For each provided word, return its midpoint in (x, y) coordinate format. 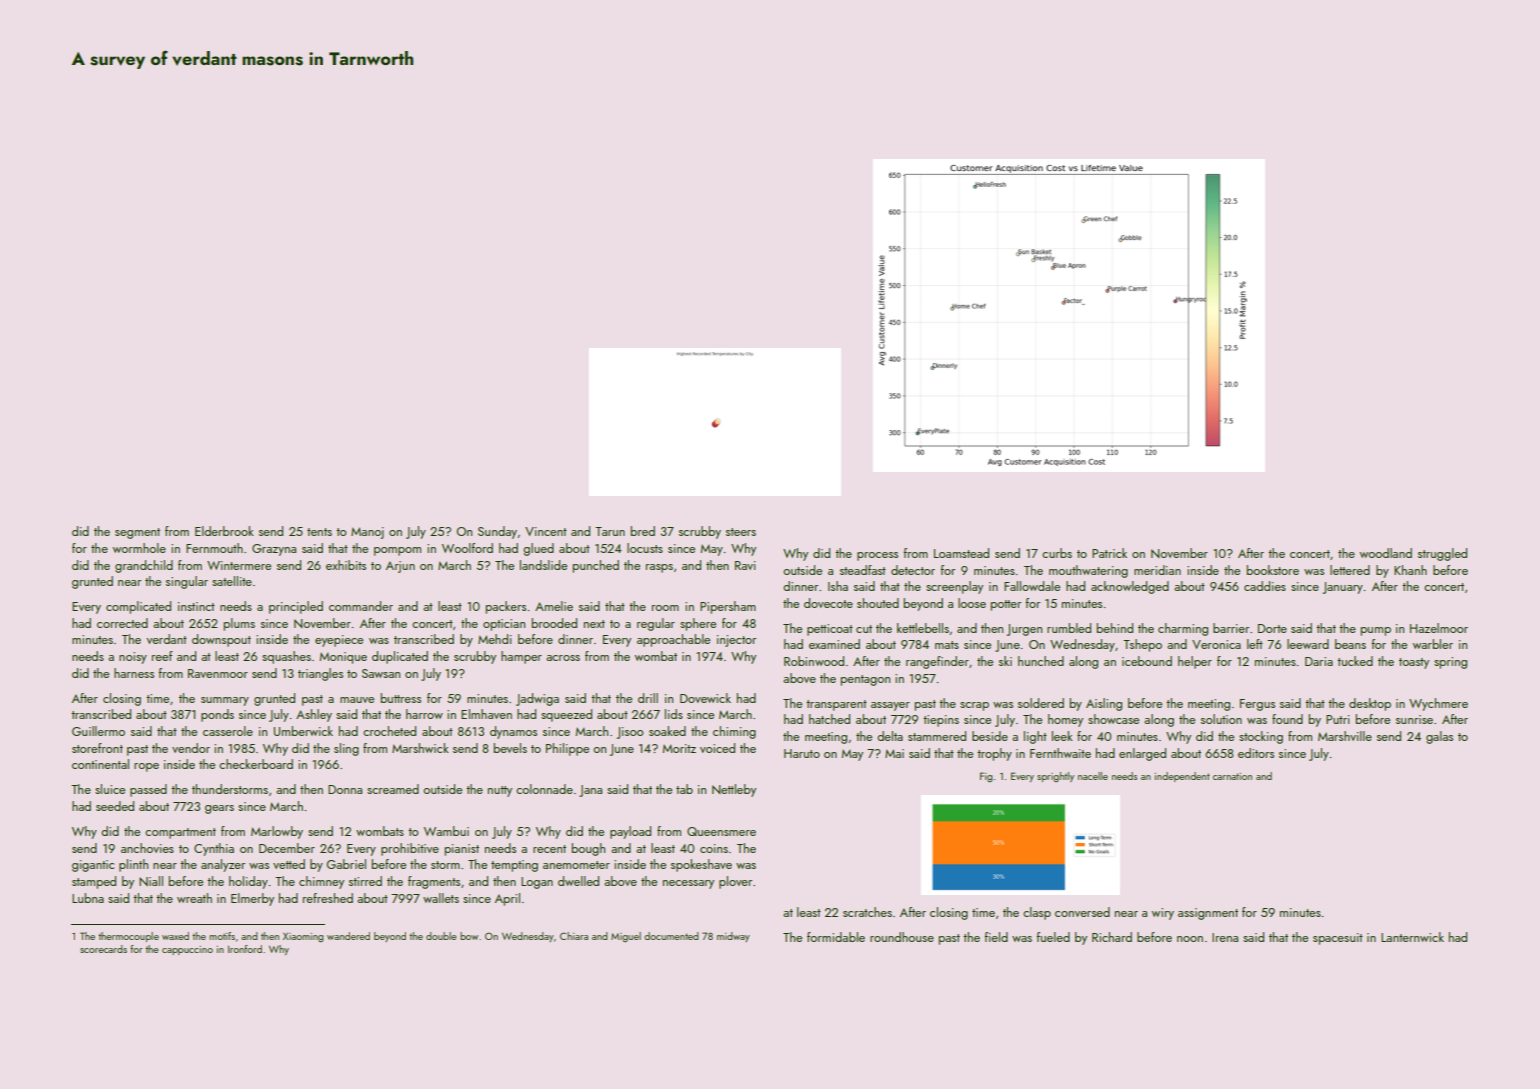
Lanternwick (1412, 937)
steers (741, 532)
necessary (688, 884)
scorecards (103, 949)
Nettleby (734, 790)
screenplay (954, 587)
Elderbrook (224, 531)
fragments (434, 882)
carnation (1232, 776)
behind (1115, 628)
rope (146, 767)
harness (134, 673)
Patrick (1109, 553)
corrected (122, 623)
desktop (1370, 704)
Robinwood (814, 661)
